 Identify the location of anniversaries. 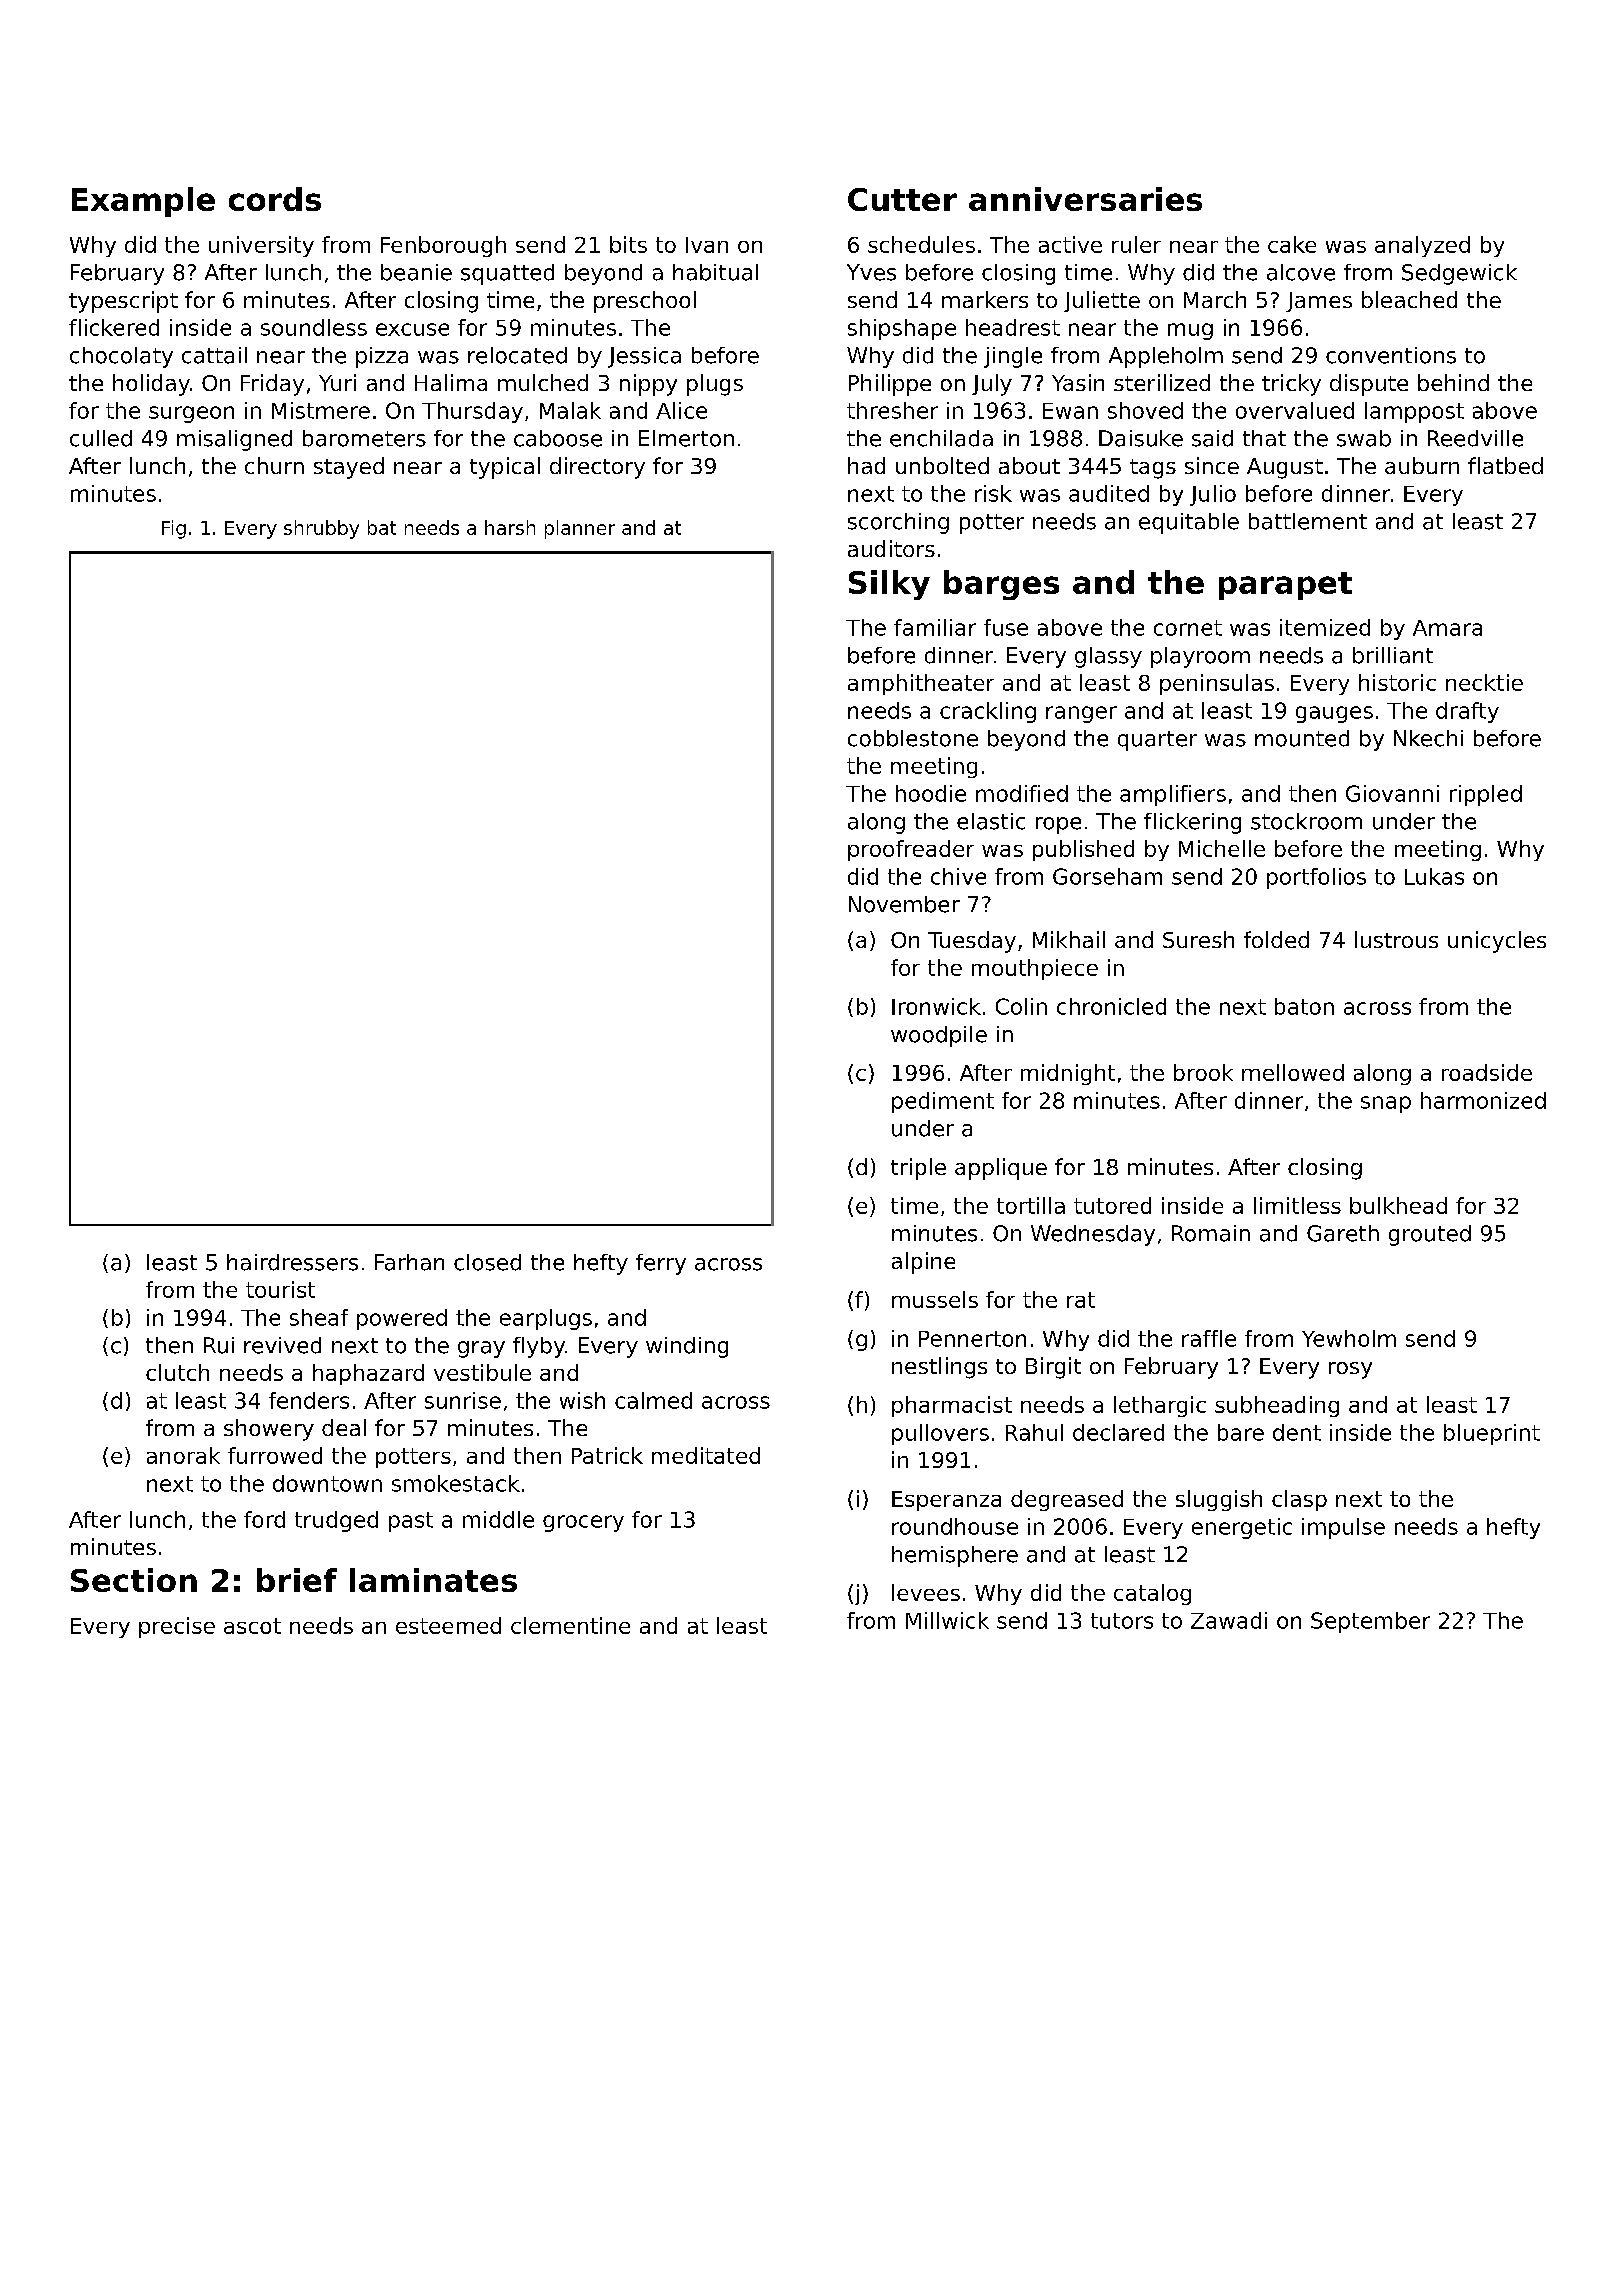
(1085, 199).
